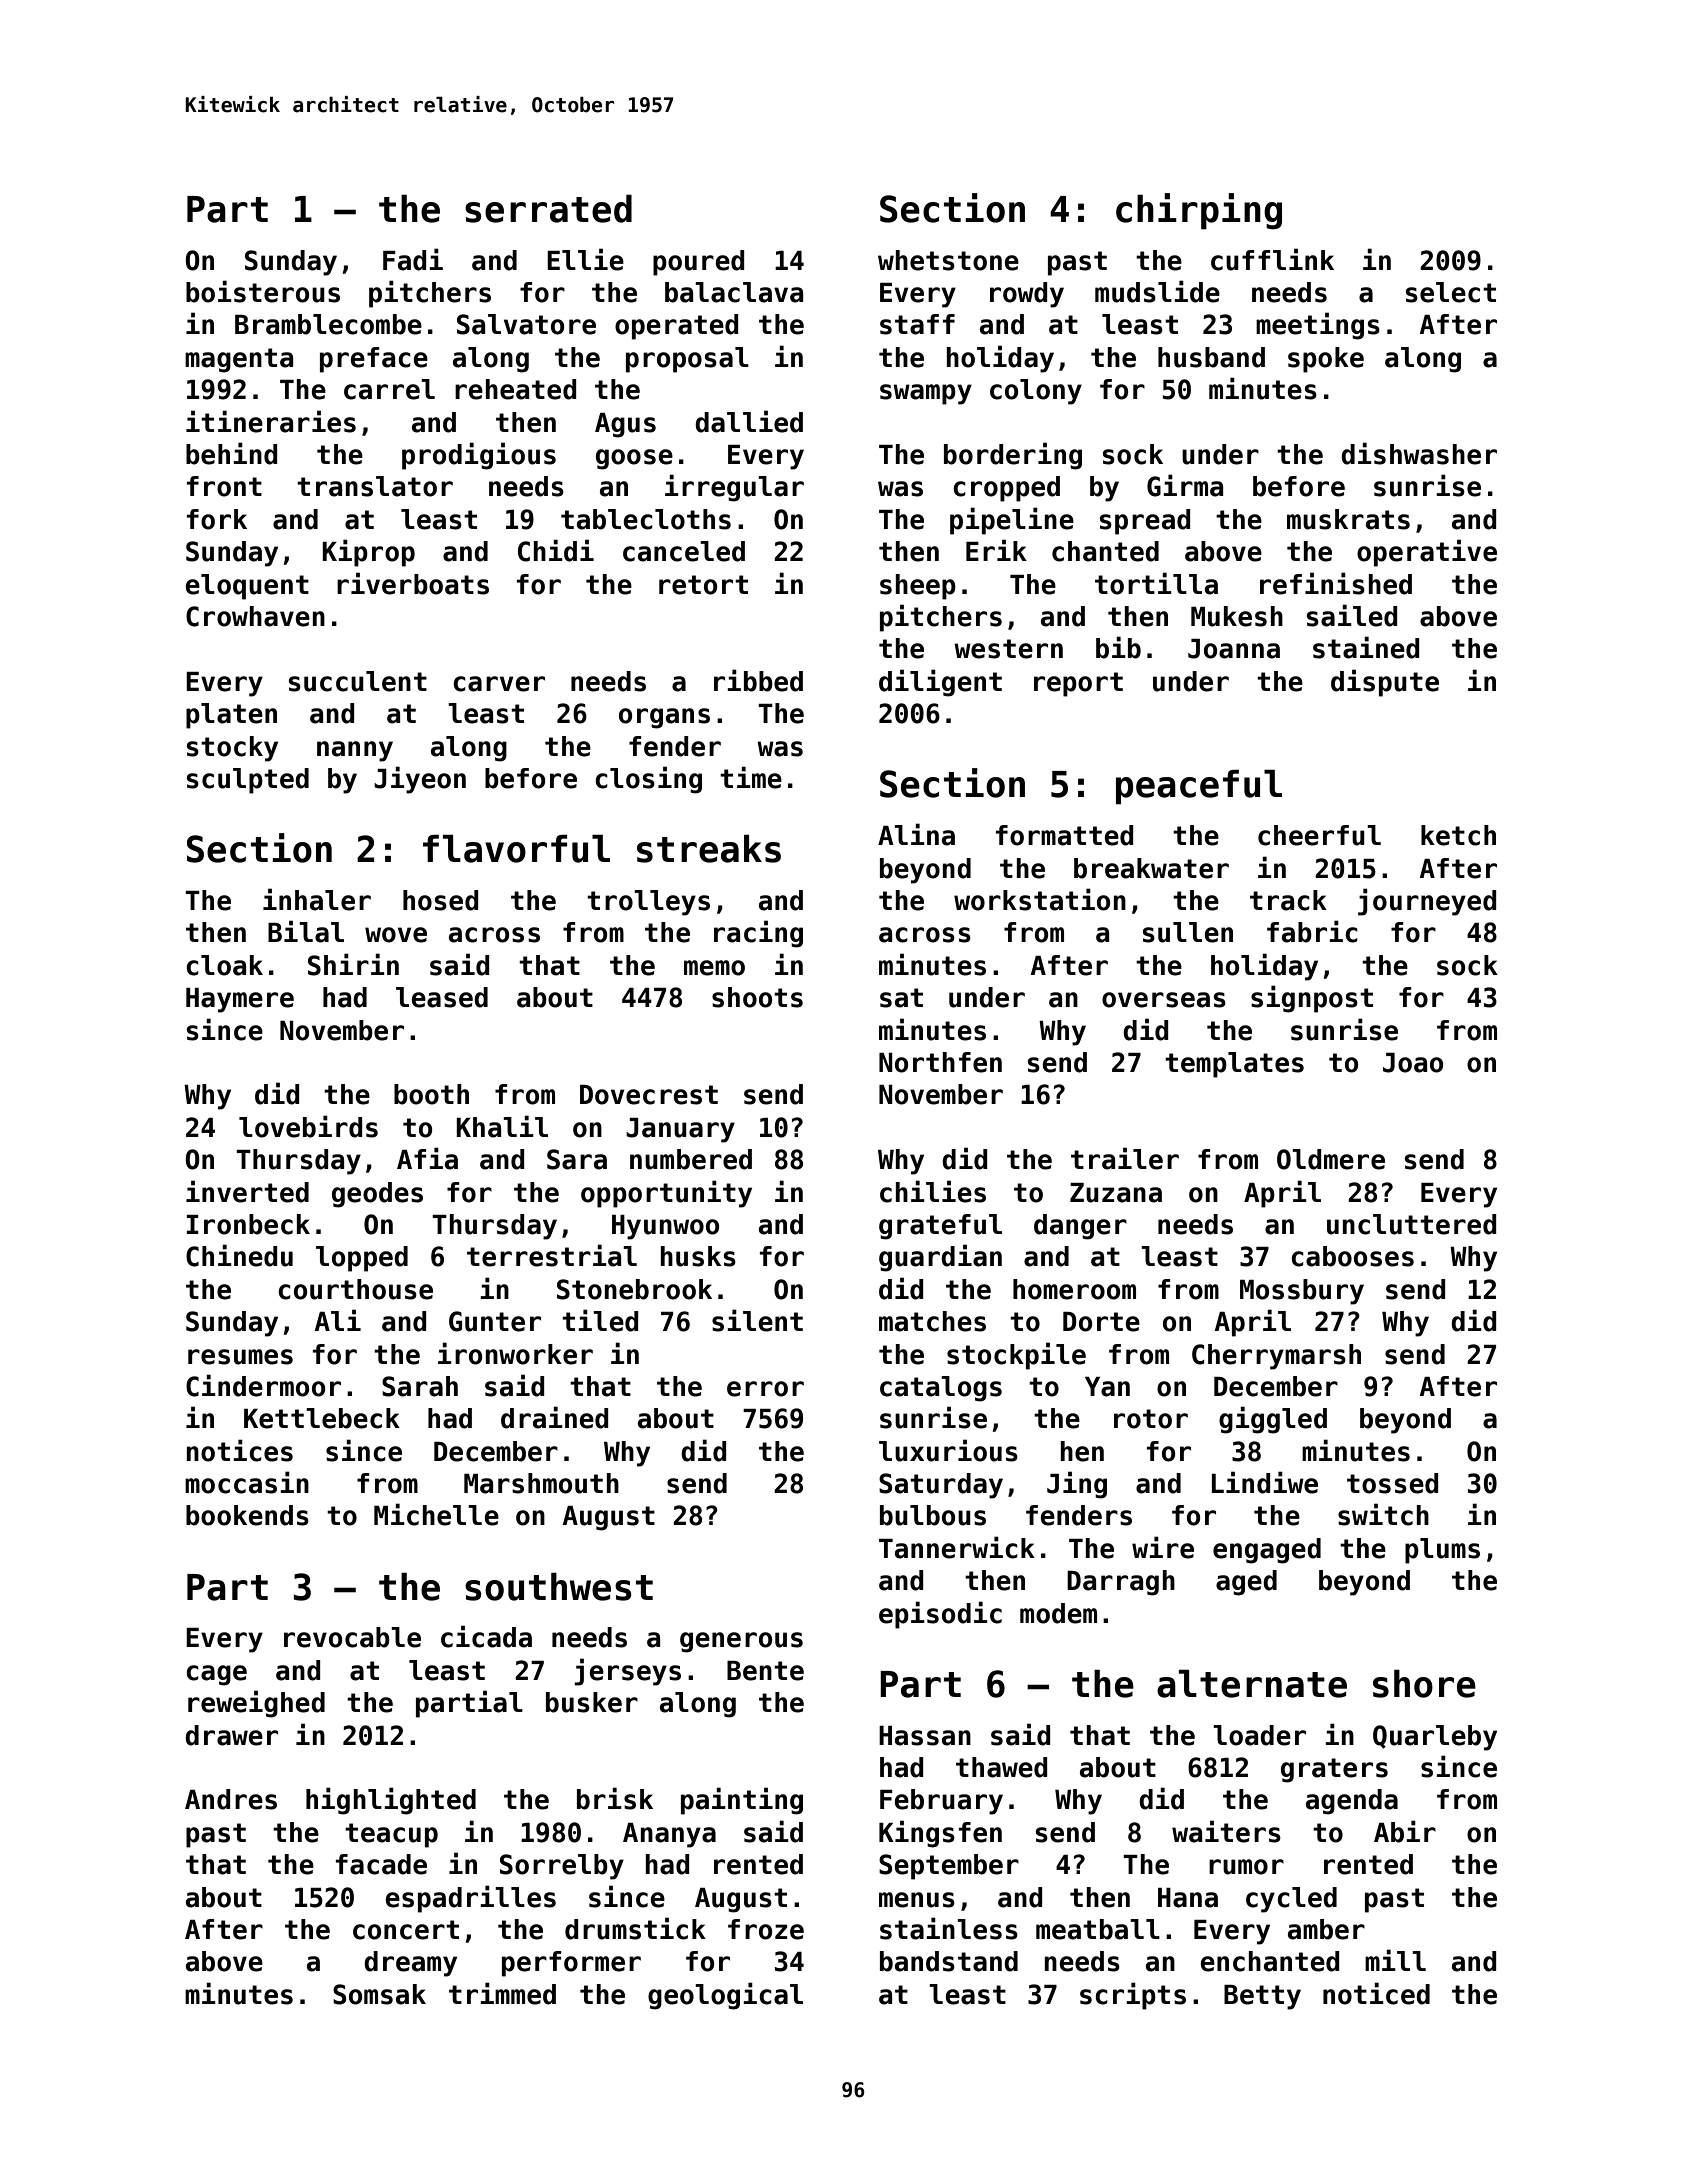 This screenshot has height=2178, width=1683. I want to click on workstation, so click(1040, 899).
